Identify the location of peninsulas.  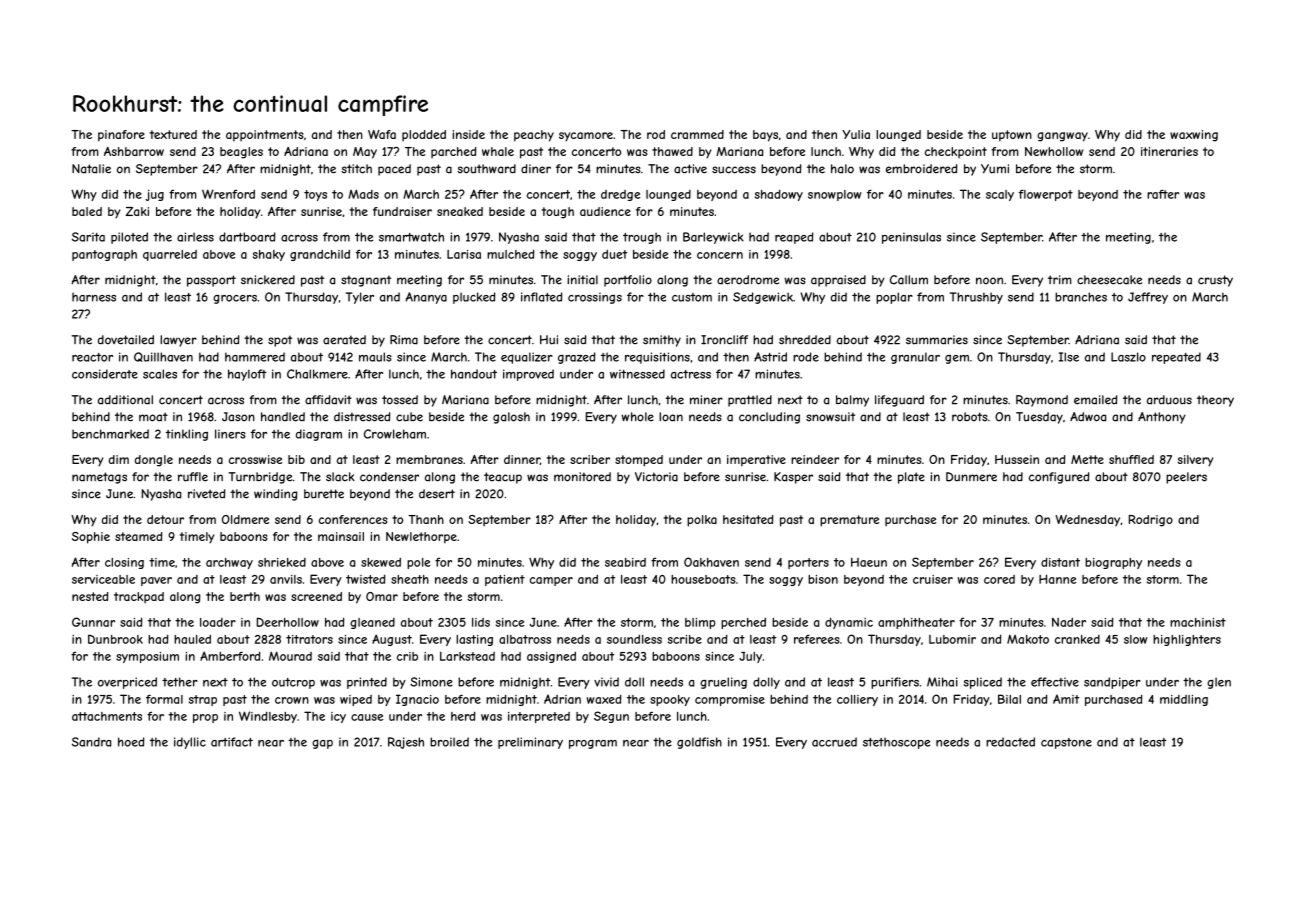
(911, 238).
